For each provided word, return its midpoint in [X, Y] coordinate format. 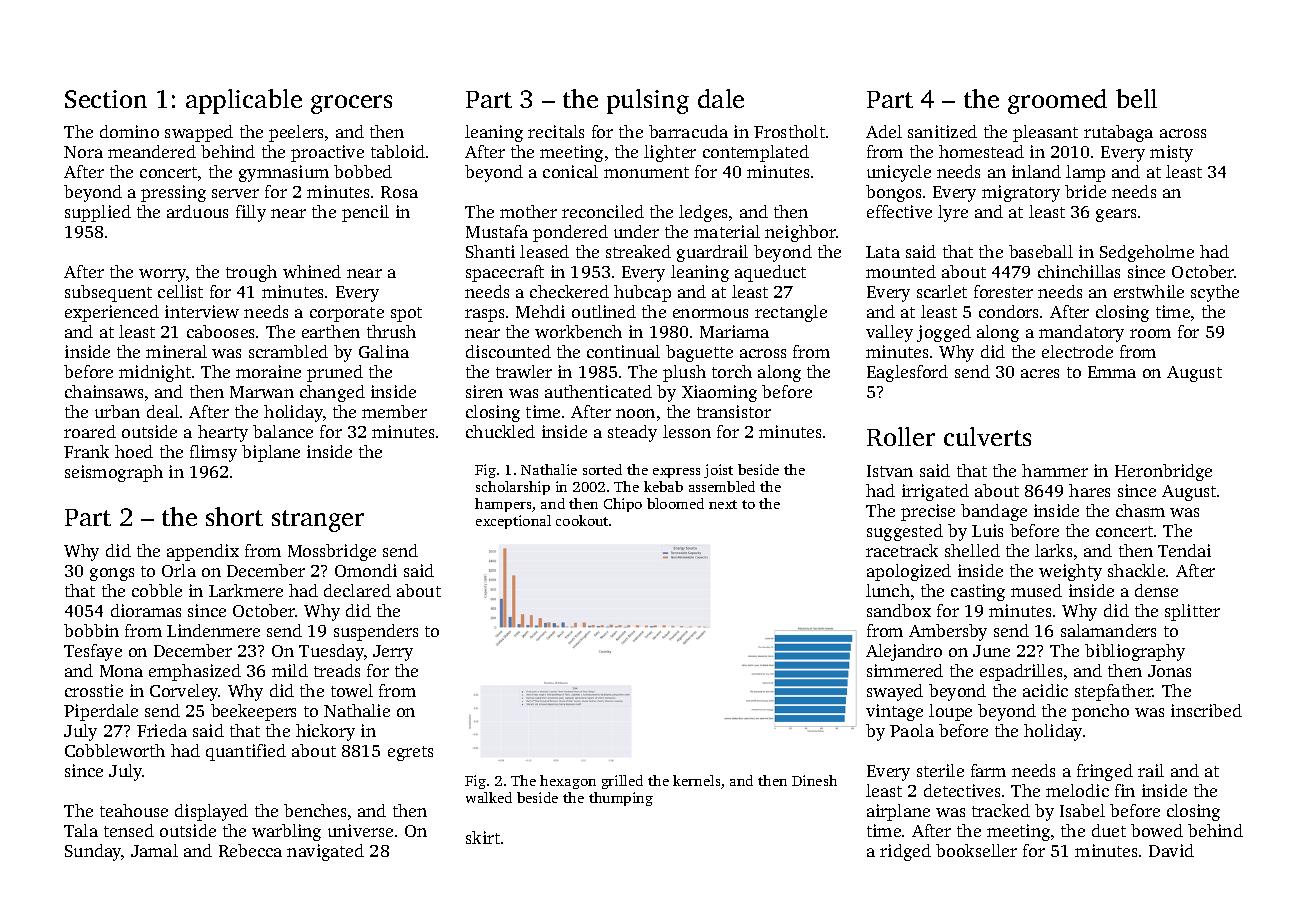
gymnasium [284, 173]
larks [1053, 550]
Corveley [184, 692]
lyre [953, 213]
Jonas [1169, 671]
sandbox [899, 610]
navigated [325, 852]
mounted [901, 271]
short [234, 516]
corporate [347, 314]
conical [570, 171]
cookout [582, 520]
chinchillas [1079, 271]
